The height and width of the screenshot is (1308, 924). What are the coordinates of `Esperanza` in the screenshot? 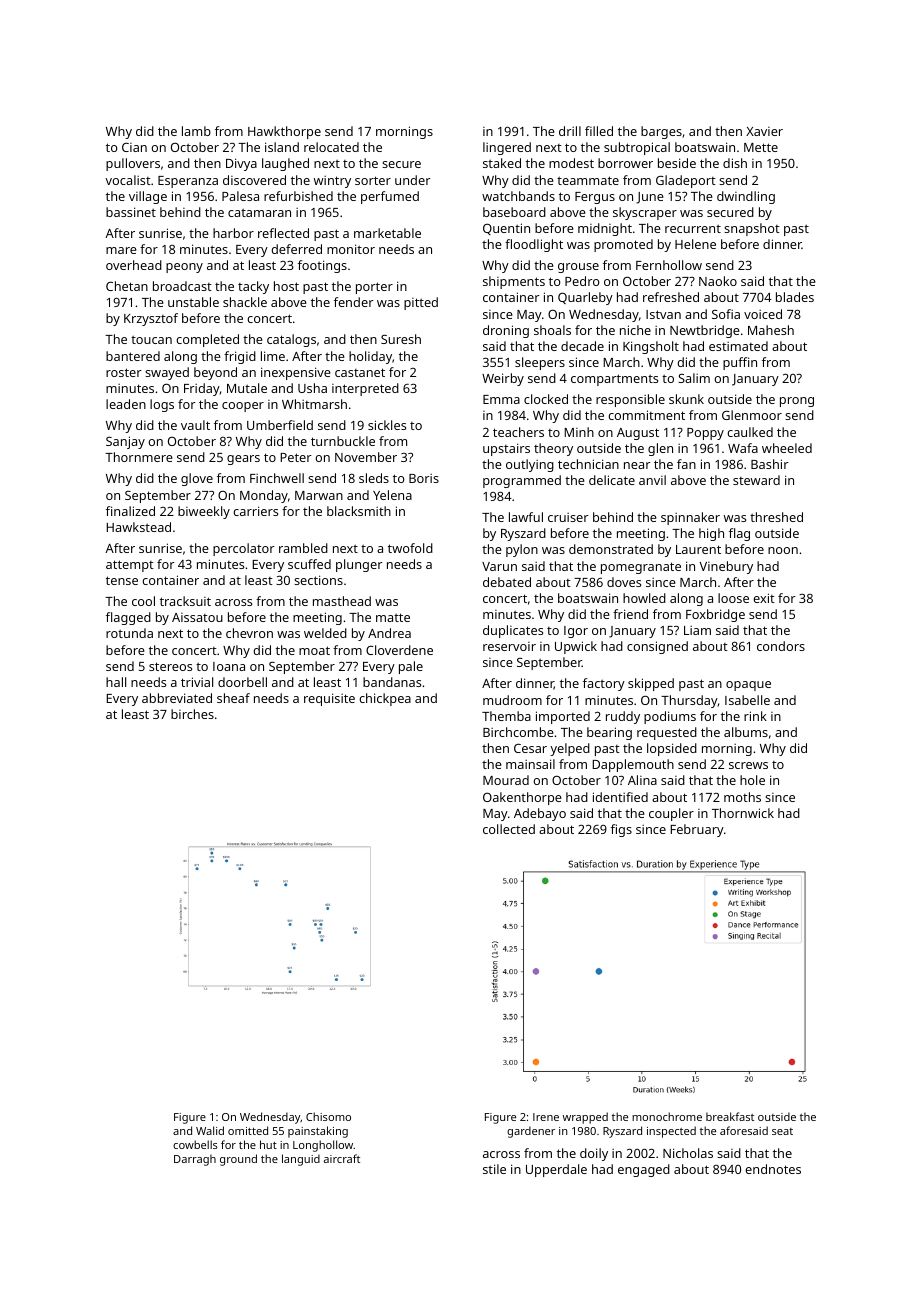 It's located at (188, 182).
